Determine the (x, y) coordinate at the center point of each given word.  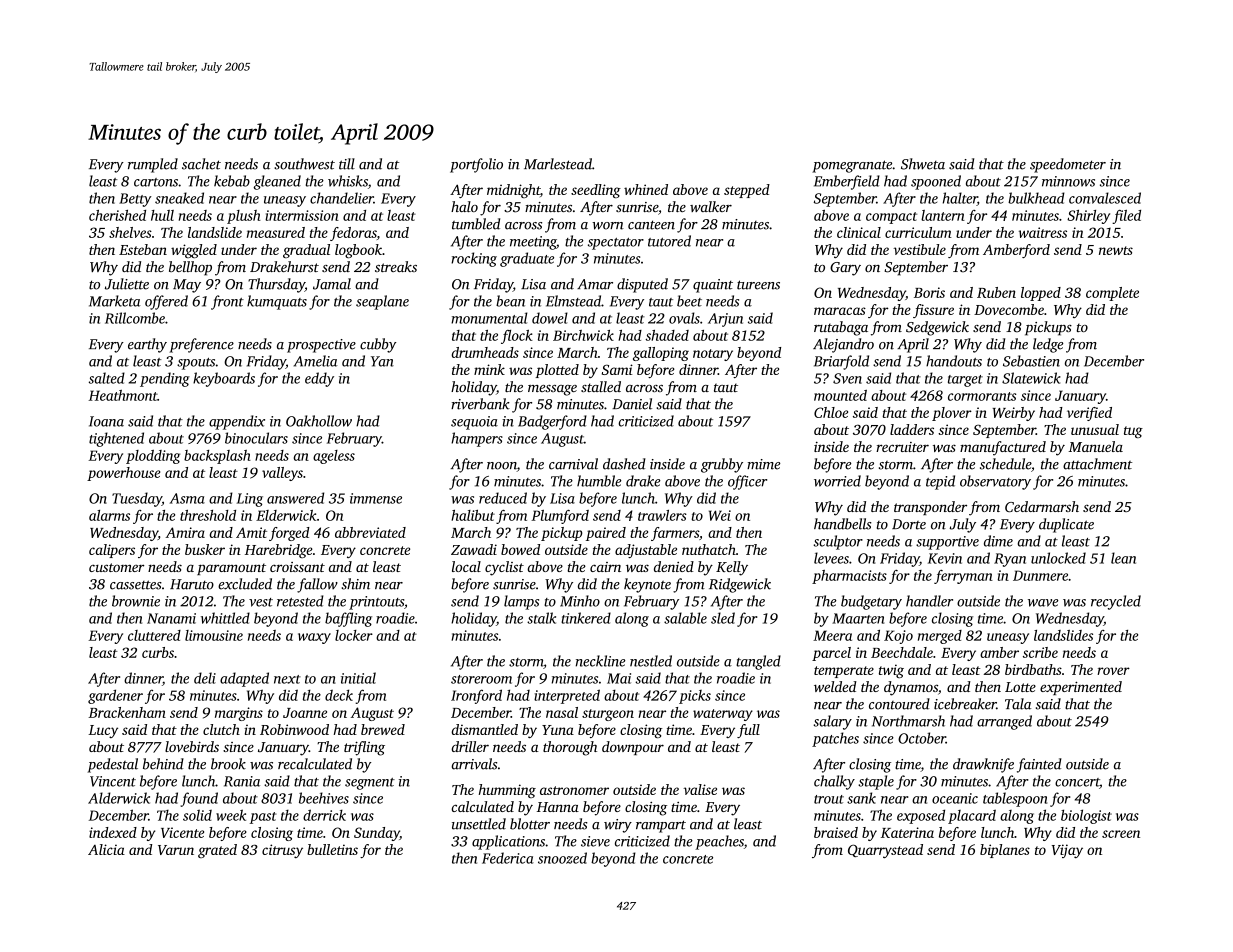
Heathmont (122, 395)
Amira (185, 532)
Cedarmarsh (1042, 506)
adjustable (646, 551)
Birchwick (583, 335)
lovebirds (192, 746)
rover (1113, 671)
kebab (232, 181)
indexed (113, 832)
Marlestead (558, 164)
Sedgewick (937, 328)
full (748, 731)
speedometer (1068, 165)
